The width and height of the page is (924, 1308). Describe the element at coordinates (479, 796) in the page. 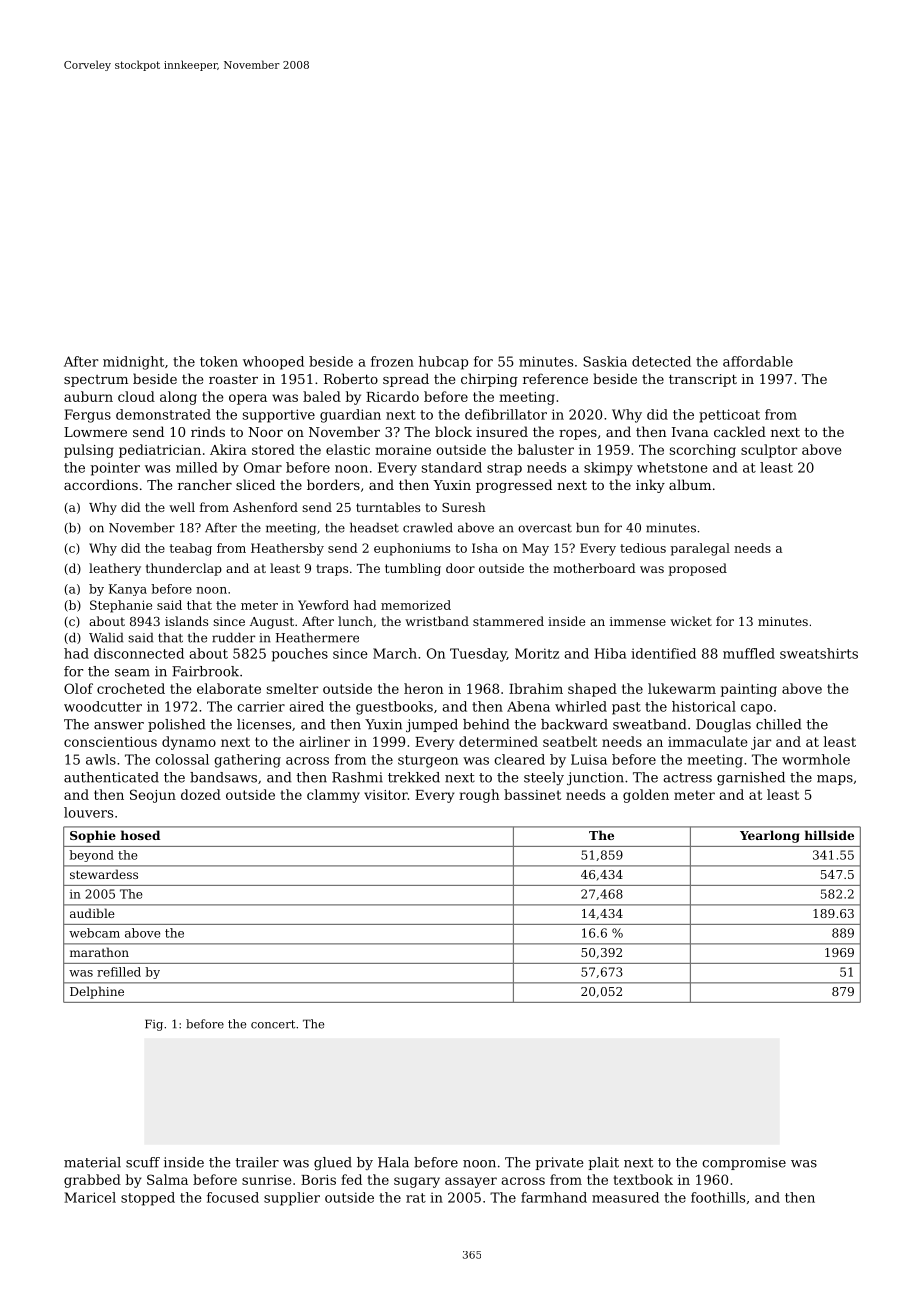

I see `rough` at that location.
